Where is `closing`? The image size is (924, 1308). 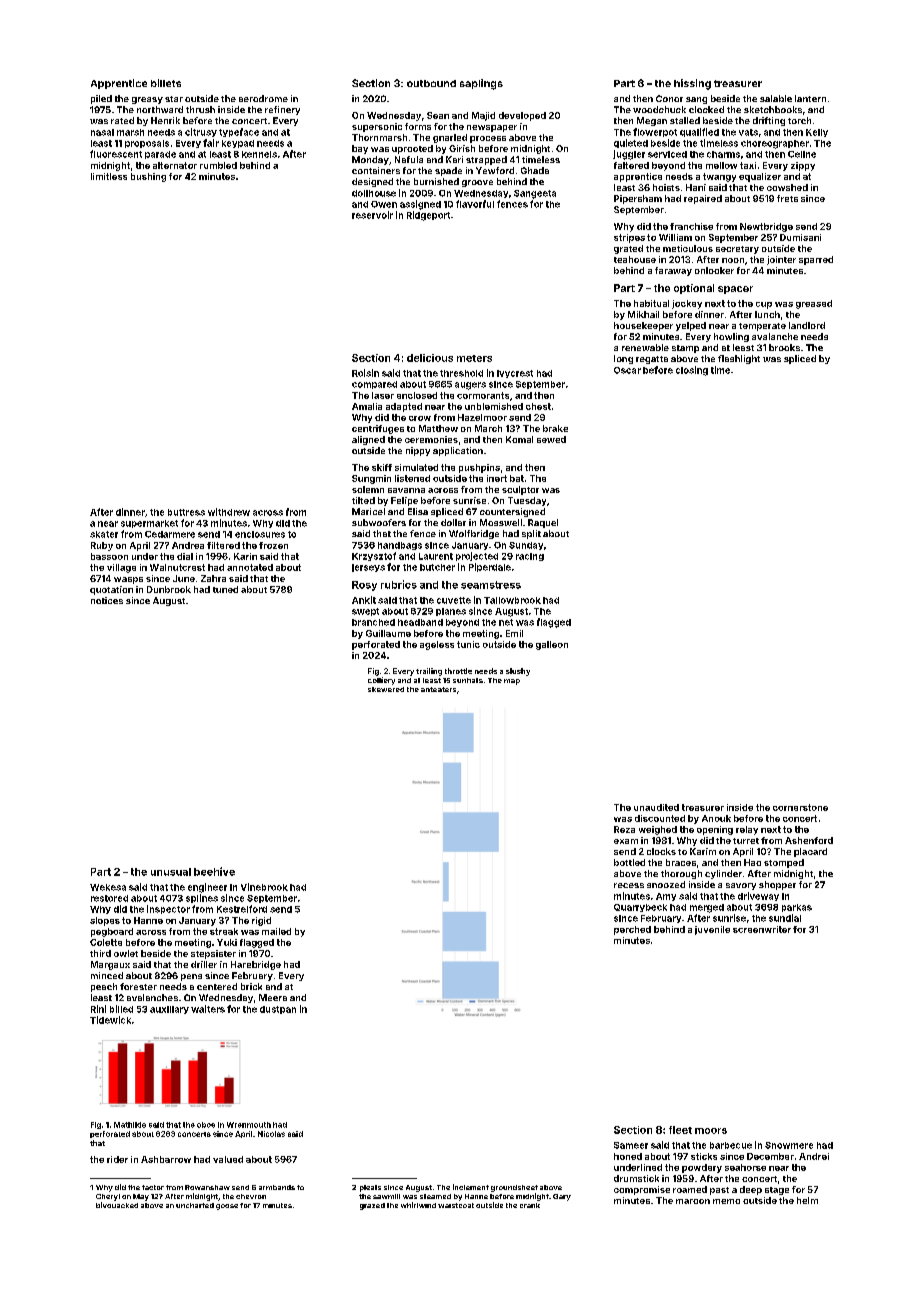 closing is located at coordinates (692, 371).
